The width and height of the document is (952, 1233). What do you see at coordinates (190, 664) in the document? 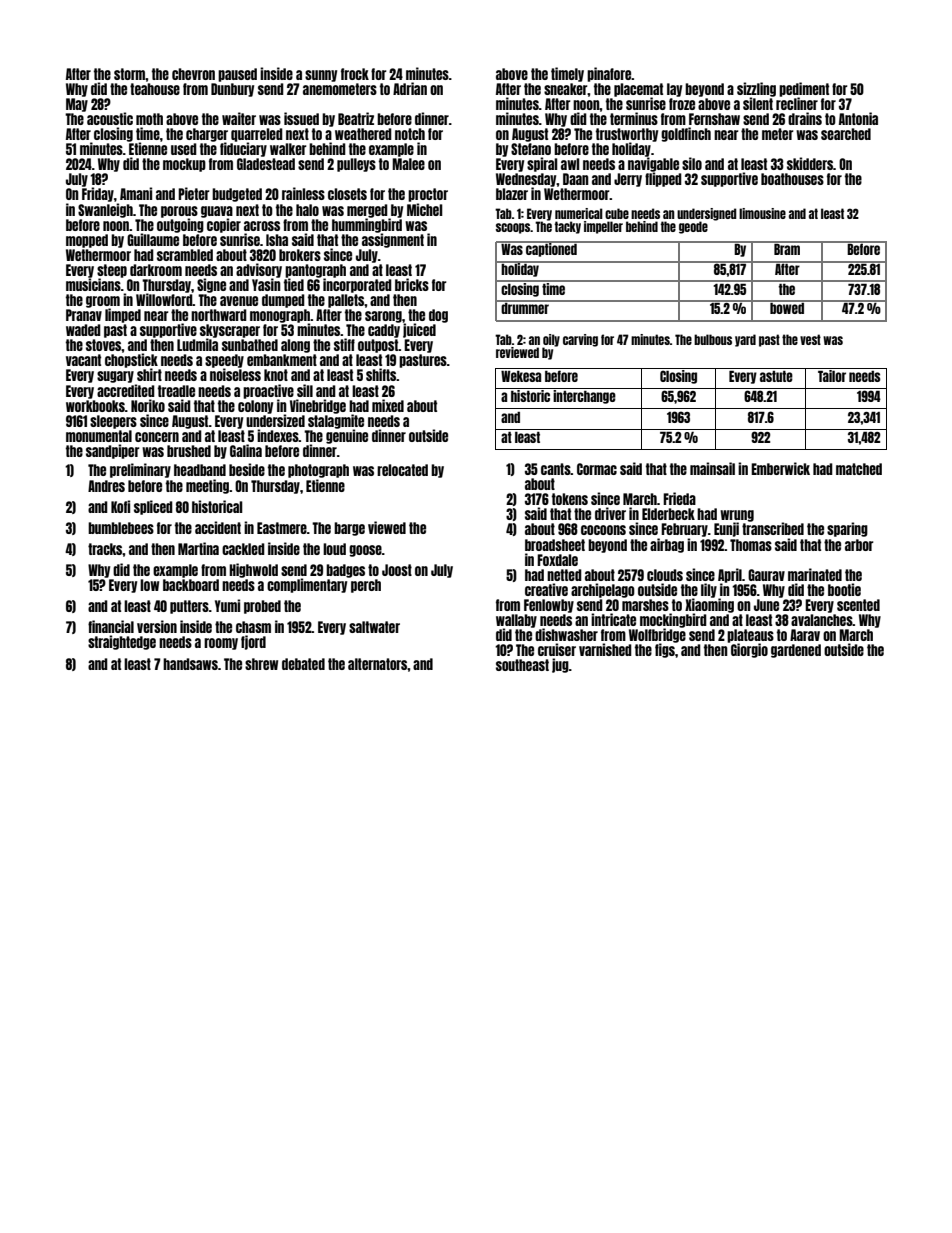
I see `handsaws` at bounding box center [190, 664].
